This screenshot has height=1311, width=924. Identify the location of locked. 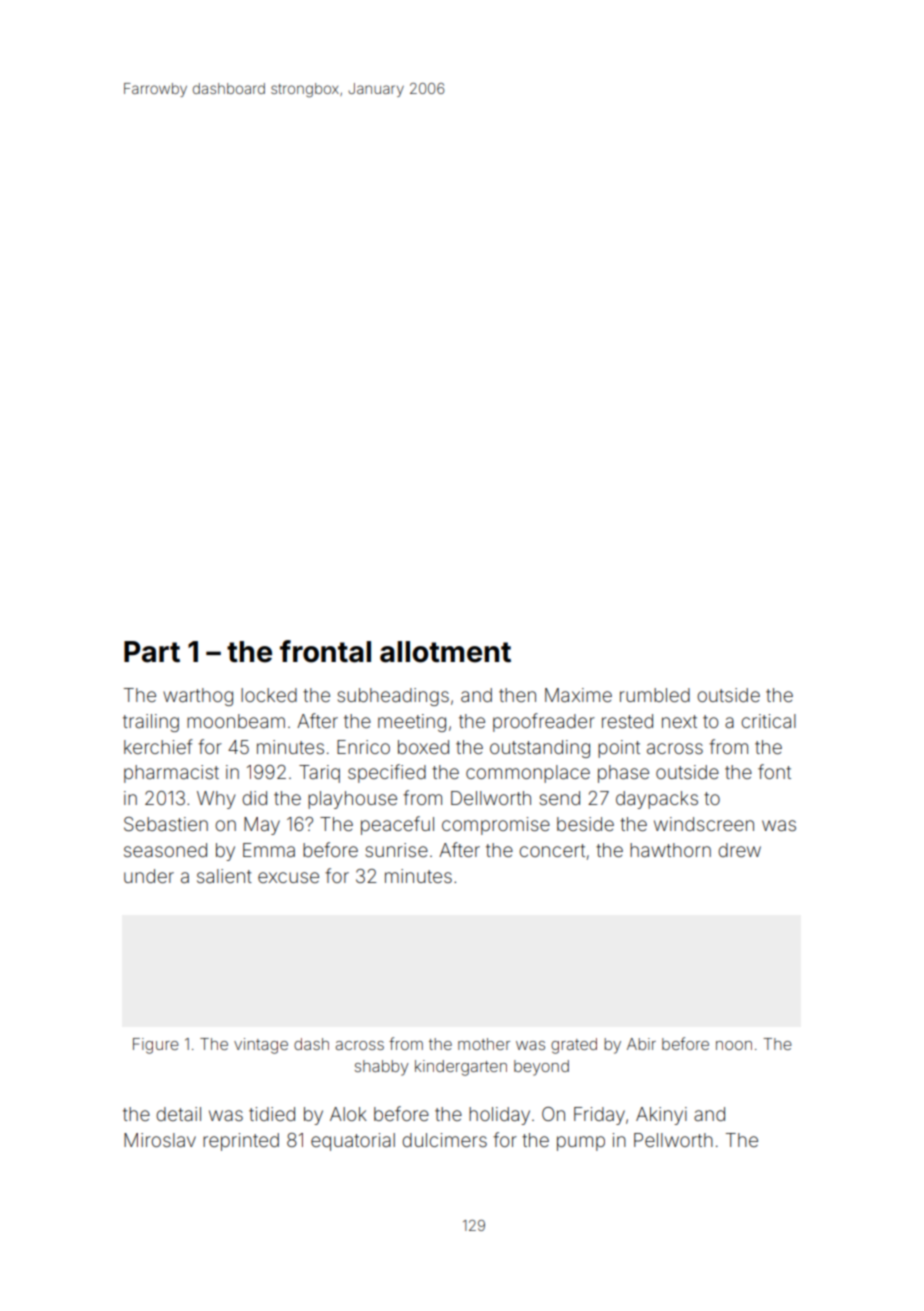
(269, 695).
